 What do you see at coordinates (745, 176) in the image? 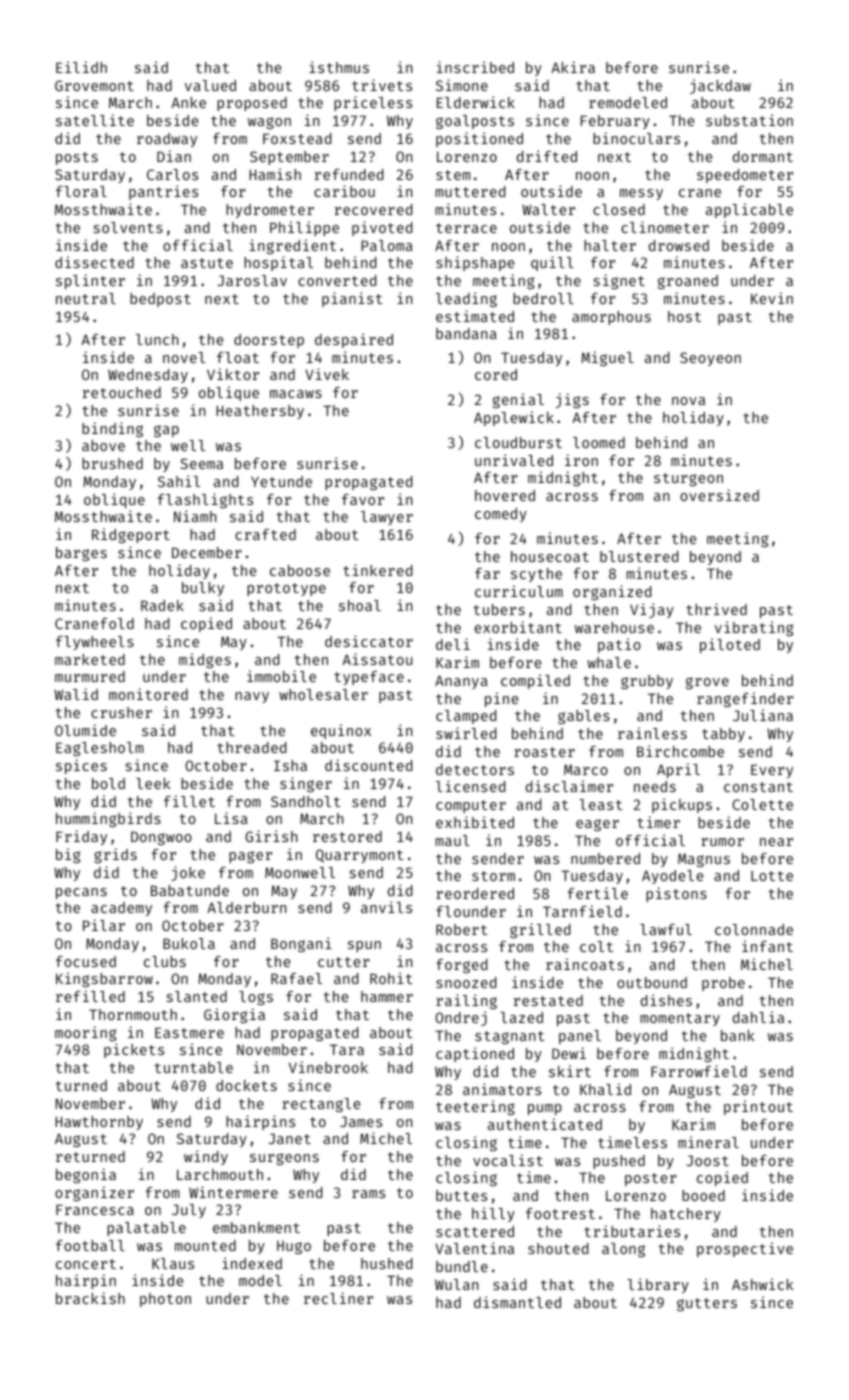
I see `speedometer` at bounding box center [745, 176].
